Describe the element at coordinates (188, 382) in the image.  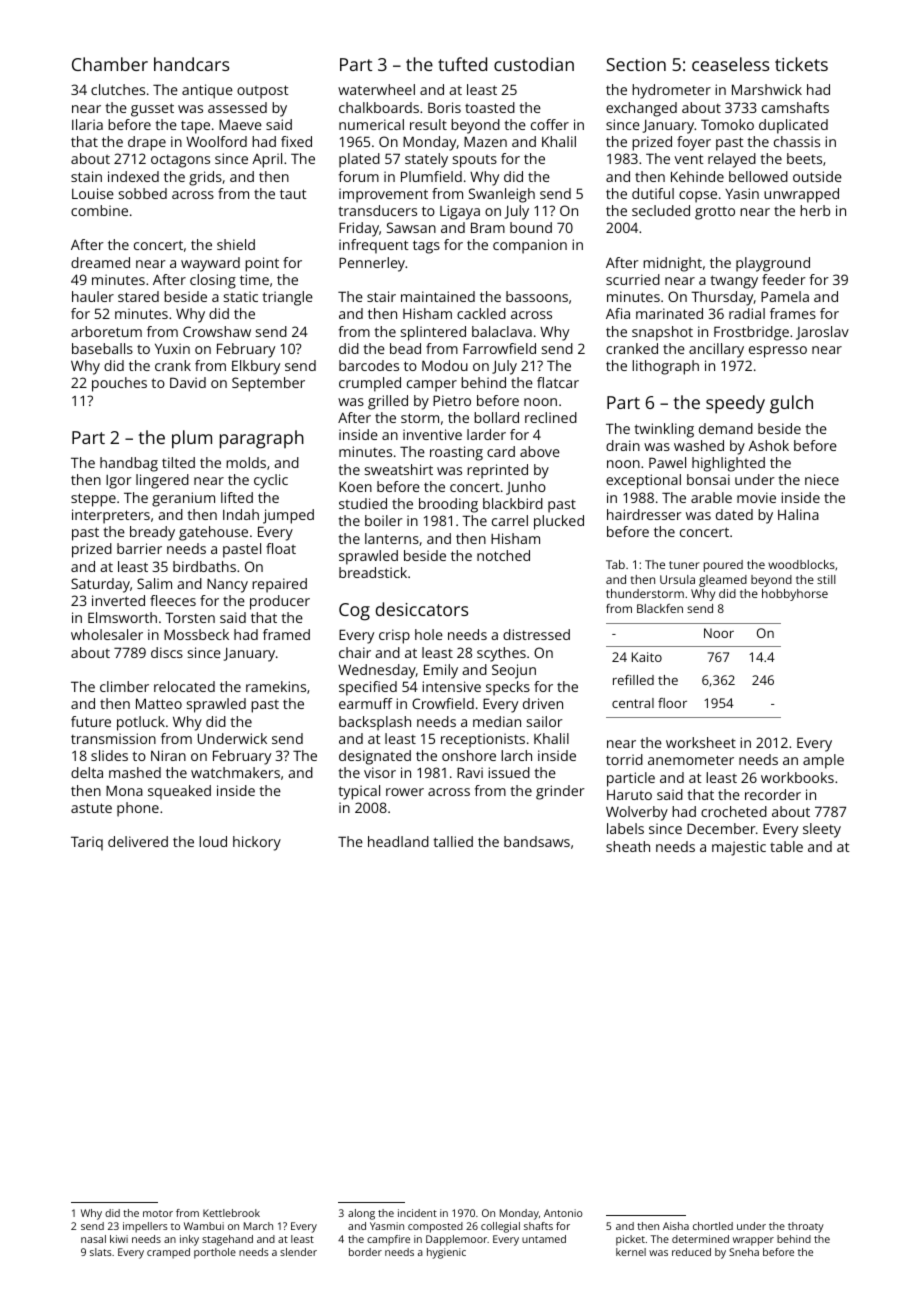
I see `David` at that location.
